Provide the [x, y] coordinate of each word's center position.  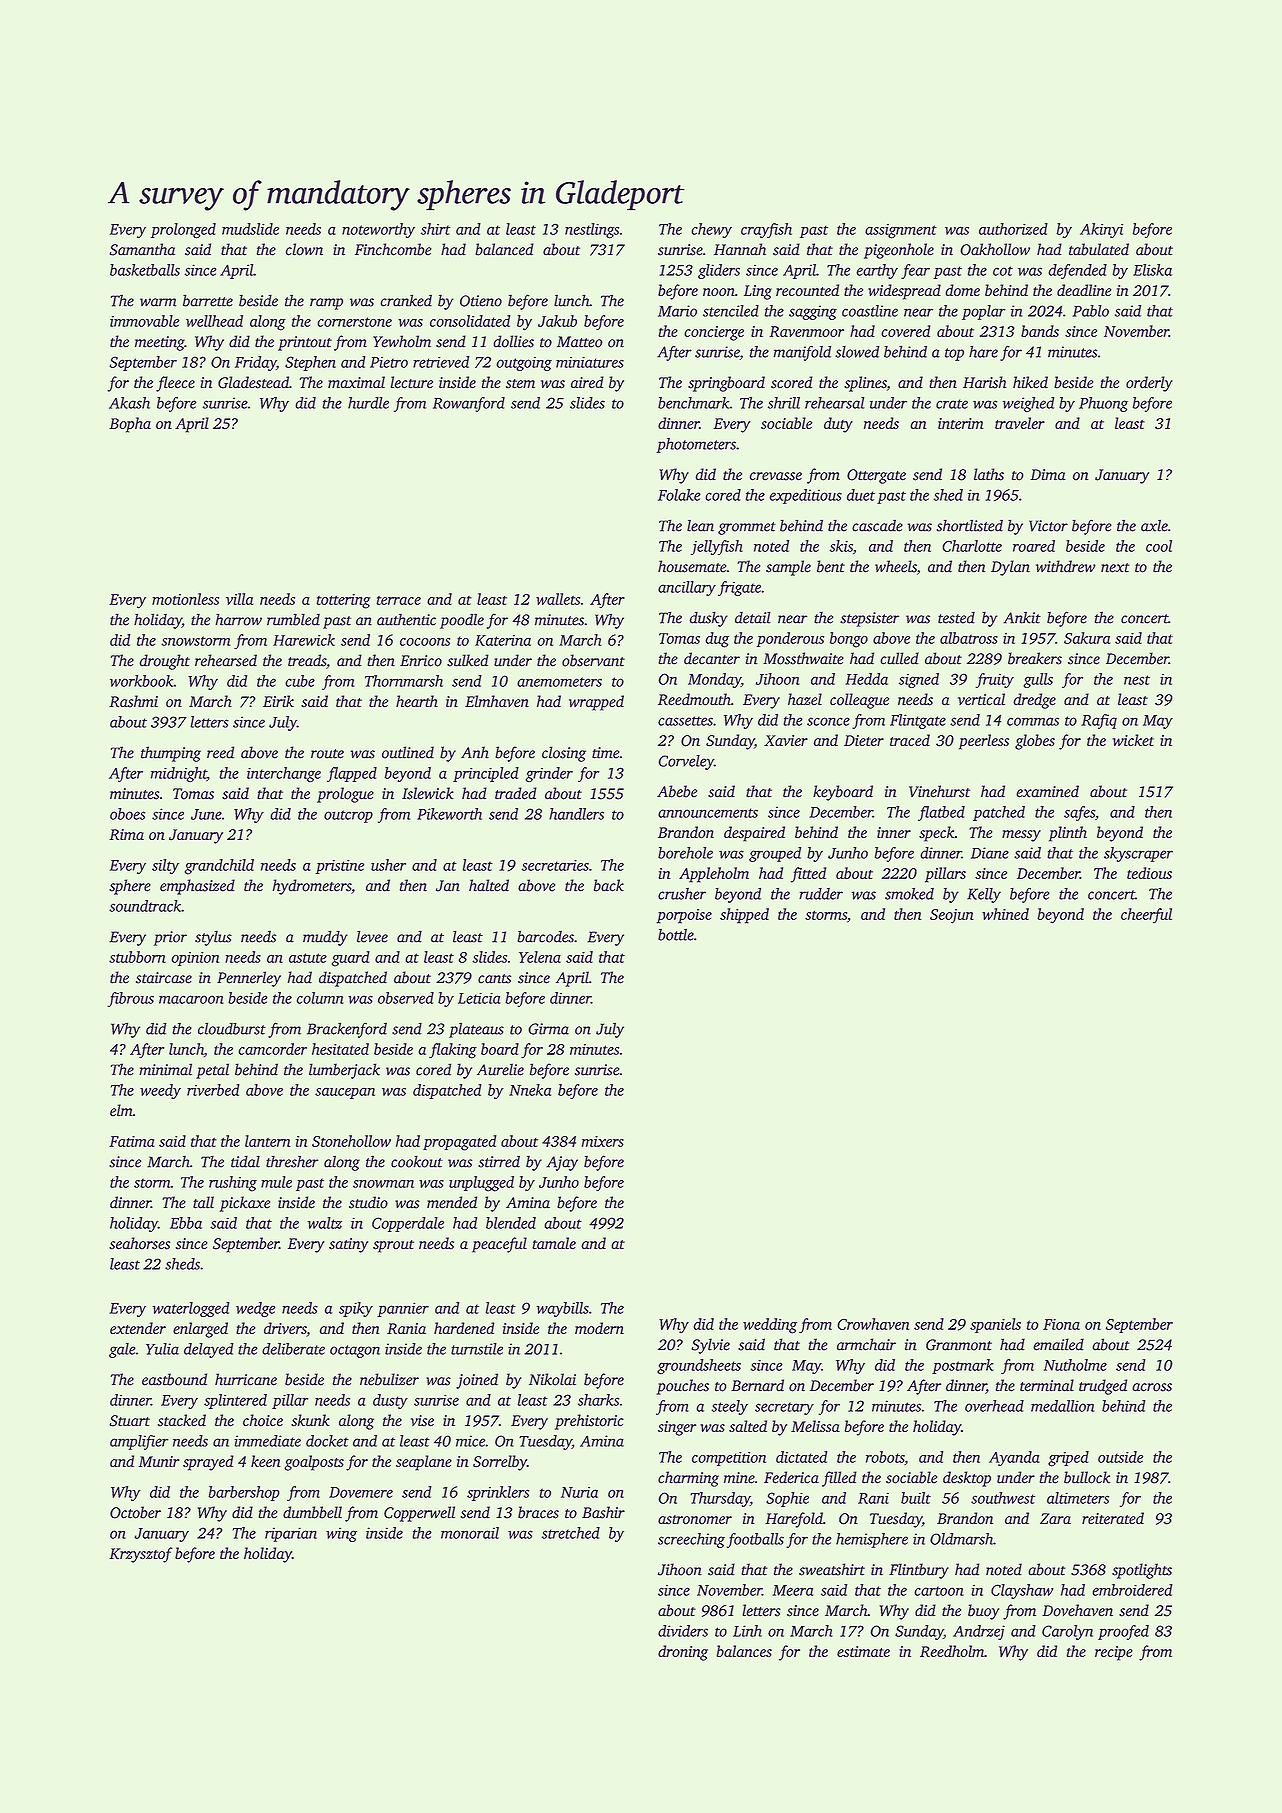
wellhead [214, 321]
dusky [709, 619]
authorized [1013, 229]
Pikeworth [449, 814]
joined [477, 1381]
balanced [504, 249]
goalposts [314, 1463]
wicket [1133, 740]
